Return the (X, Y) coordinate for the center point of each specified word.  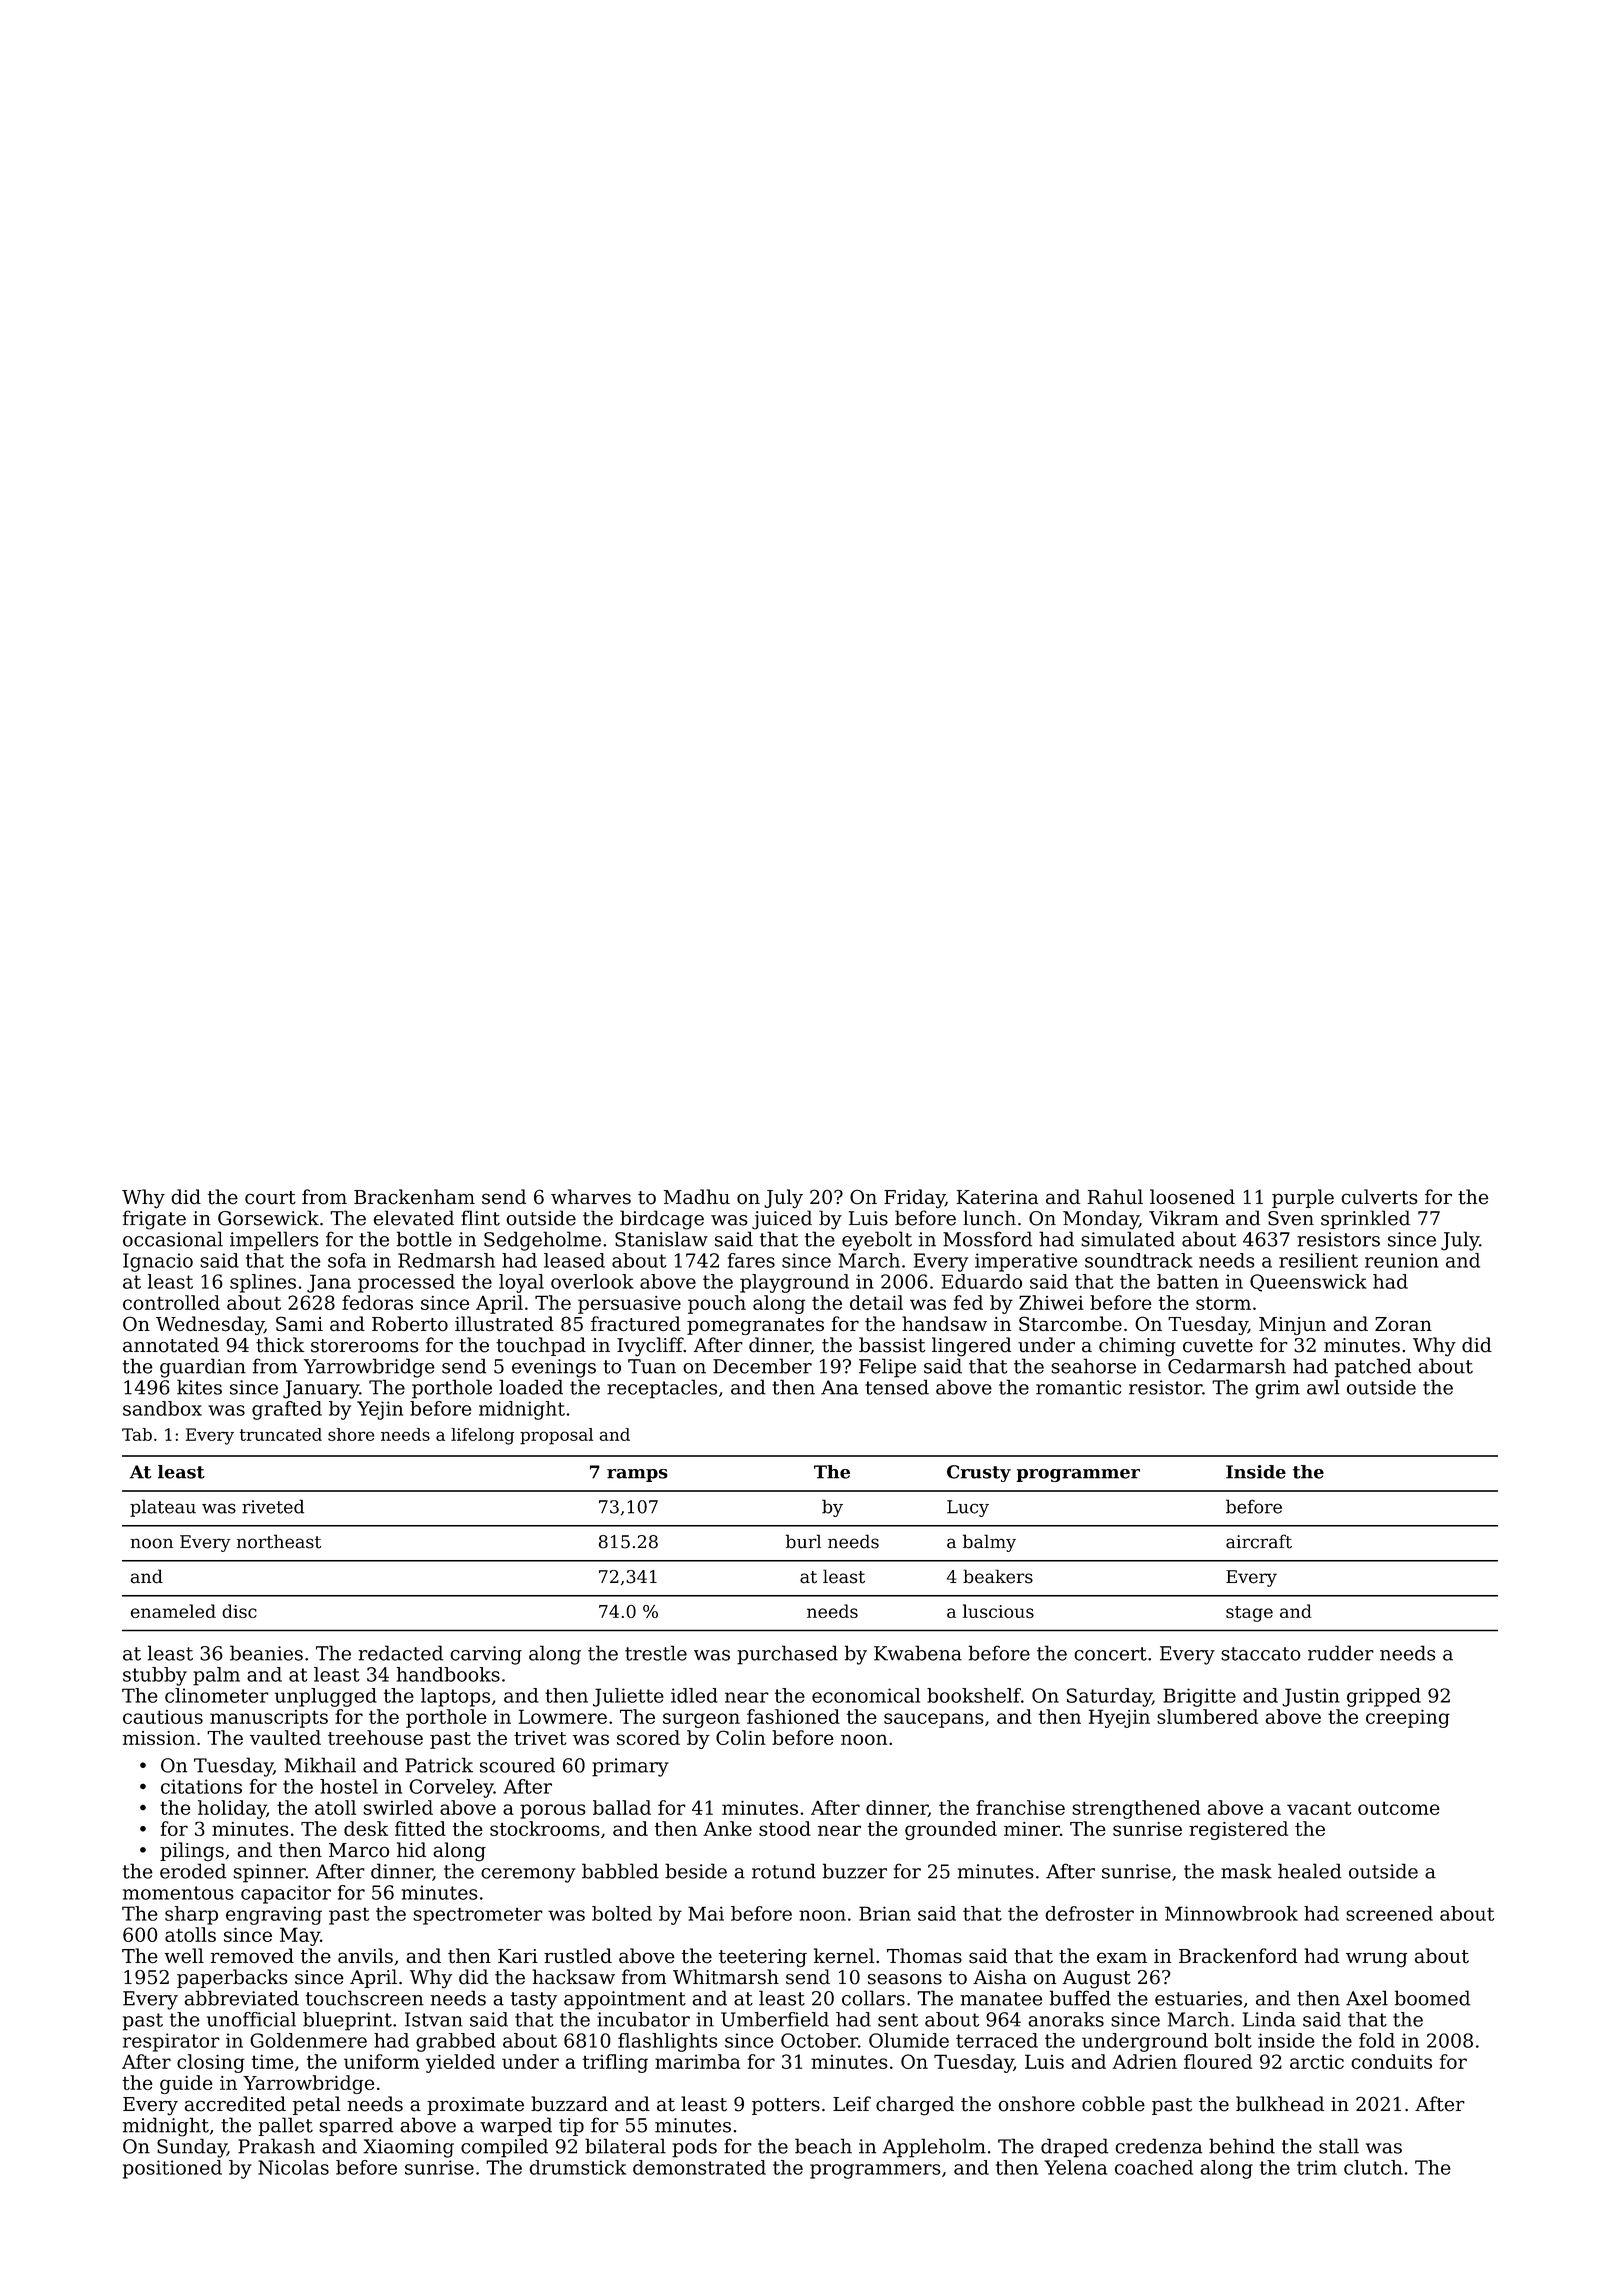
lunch (989, 1218)
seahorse (1093, 1366)
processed (406, 1283)
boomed (1432, 1998)
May (300, 1936)
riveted (273, 1506)
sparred (356, 2126)
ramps (637, 1475)
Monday (1101, 1220)
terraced (997, 2040)
